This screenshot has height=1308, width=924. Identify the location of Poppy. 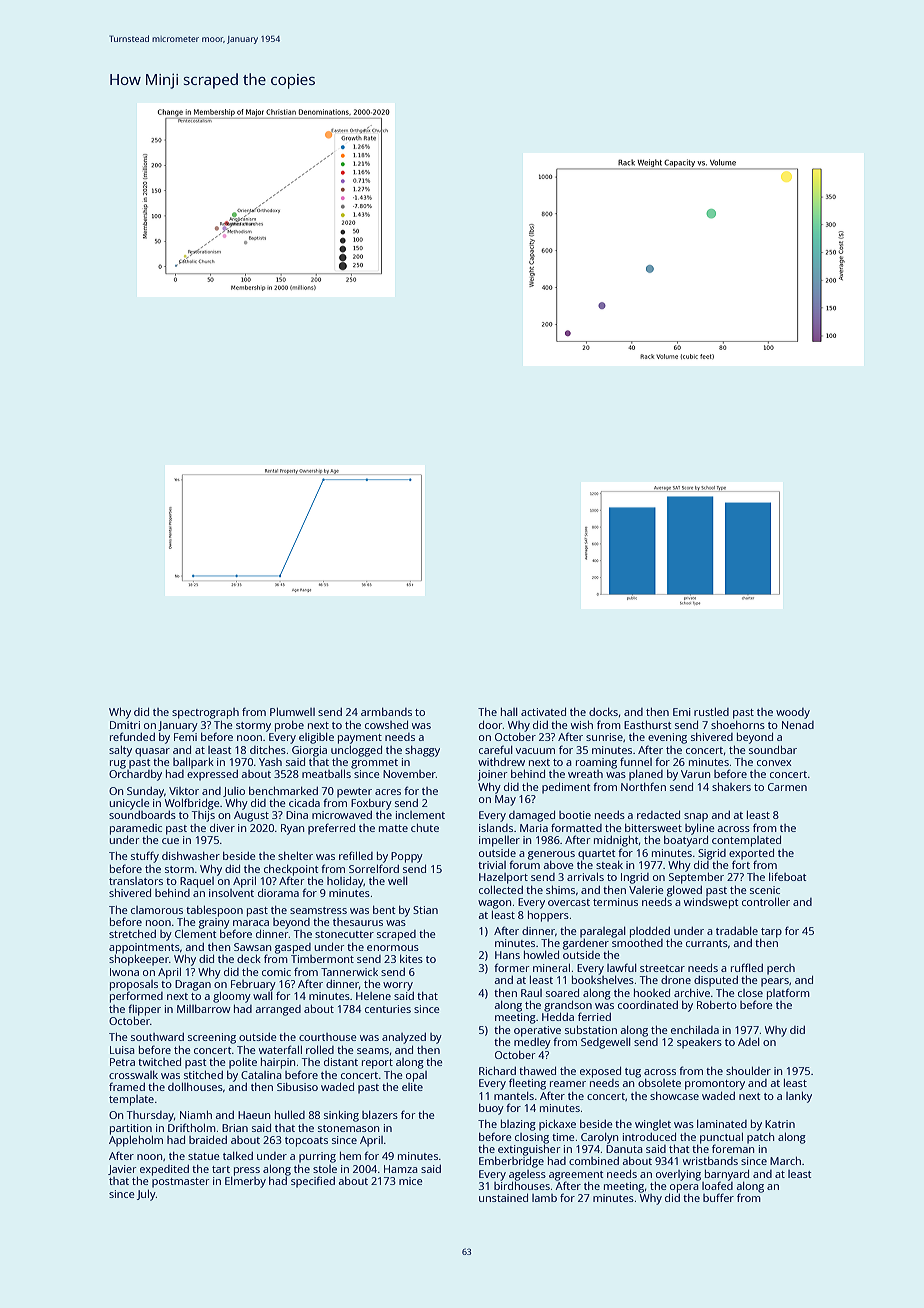
(407, 857).
